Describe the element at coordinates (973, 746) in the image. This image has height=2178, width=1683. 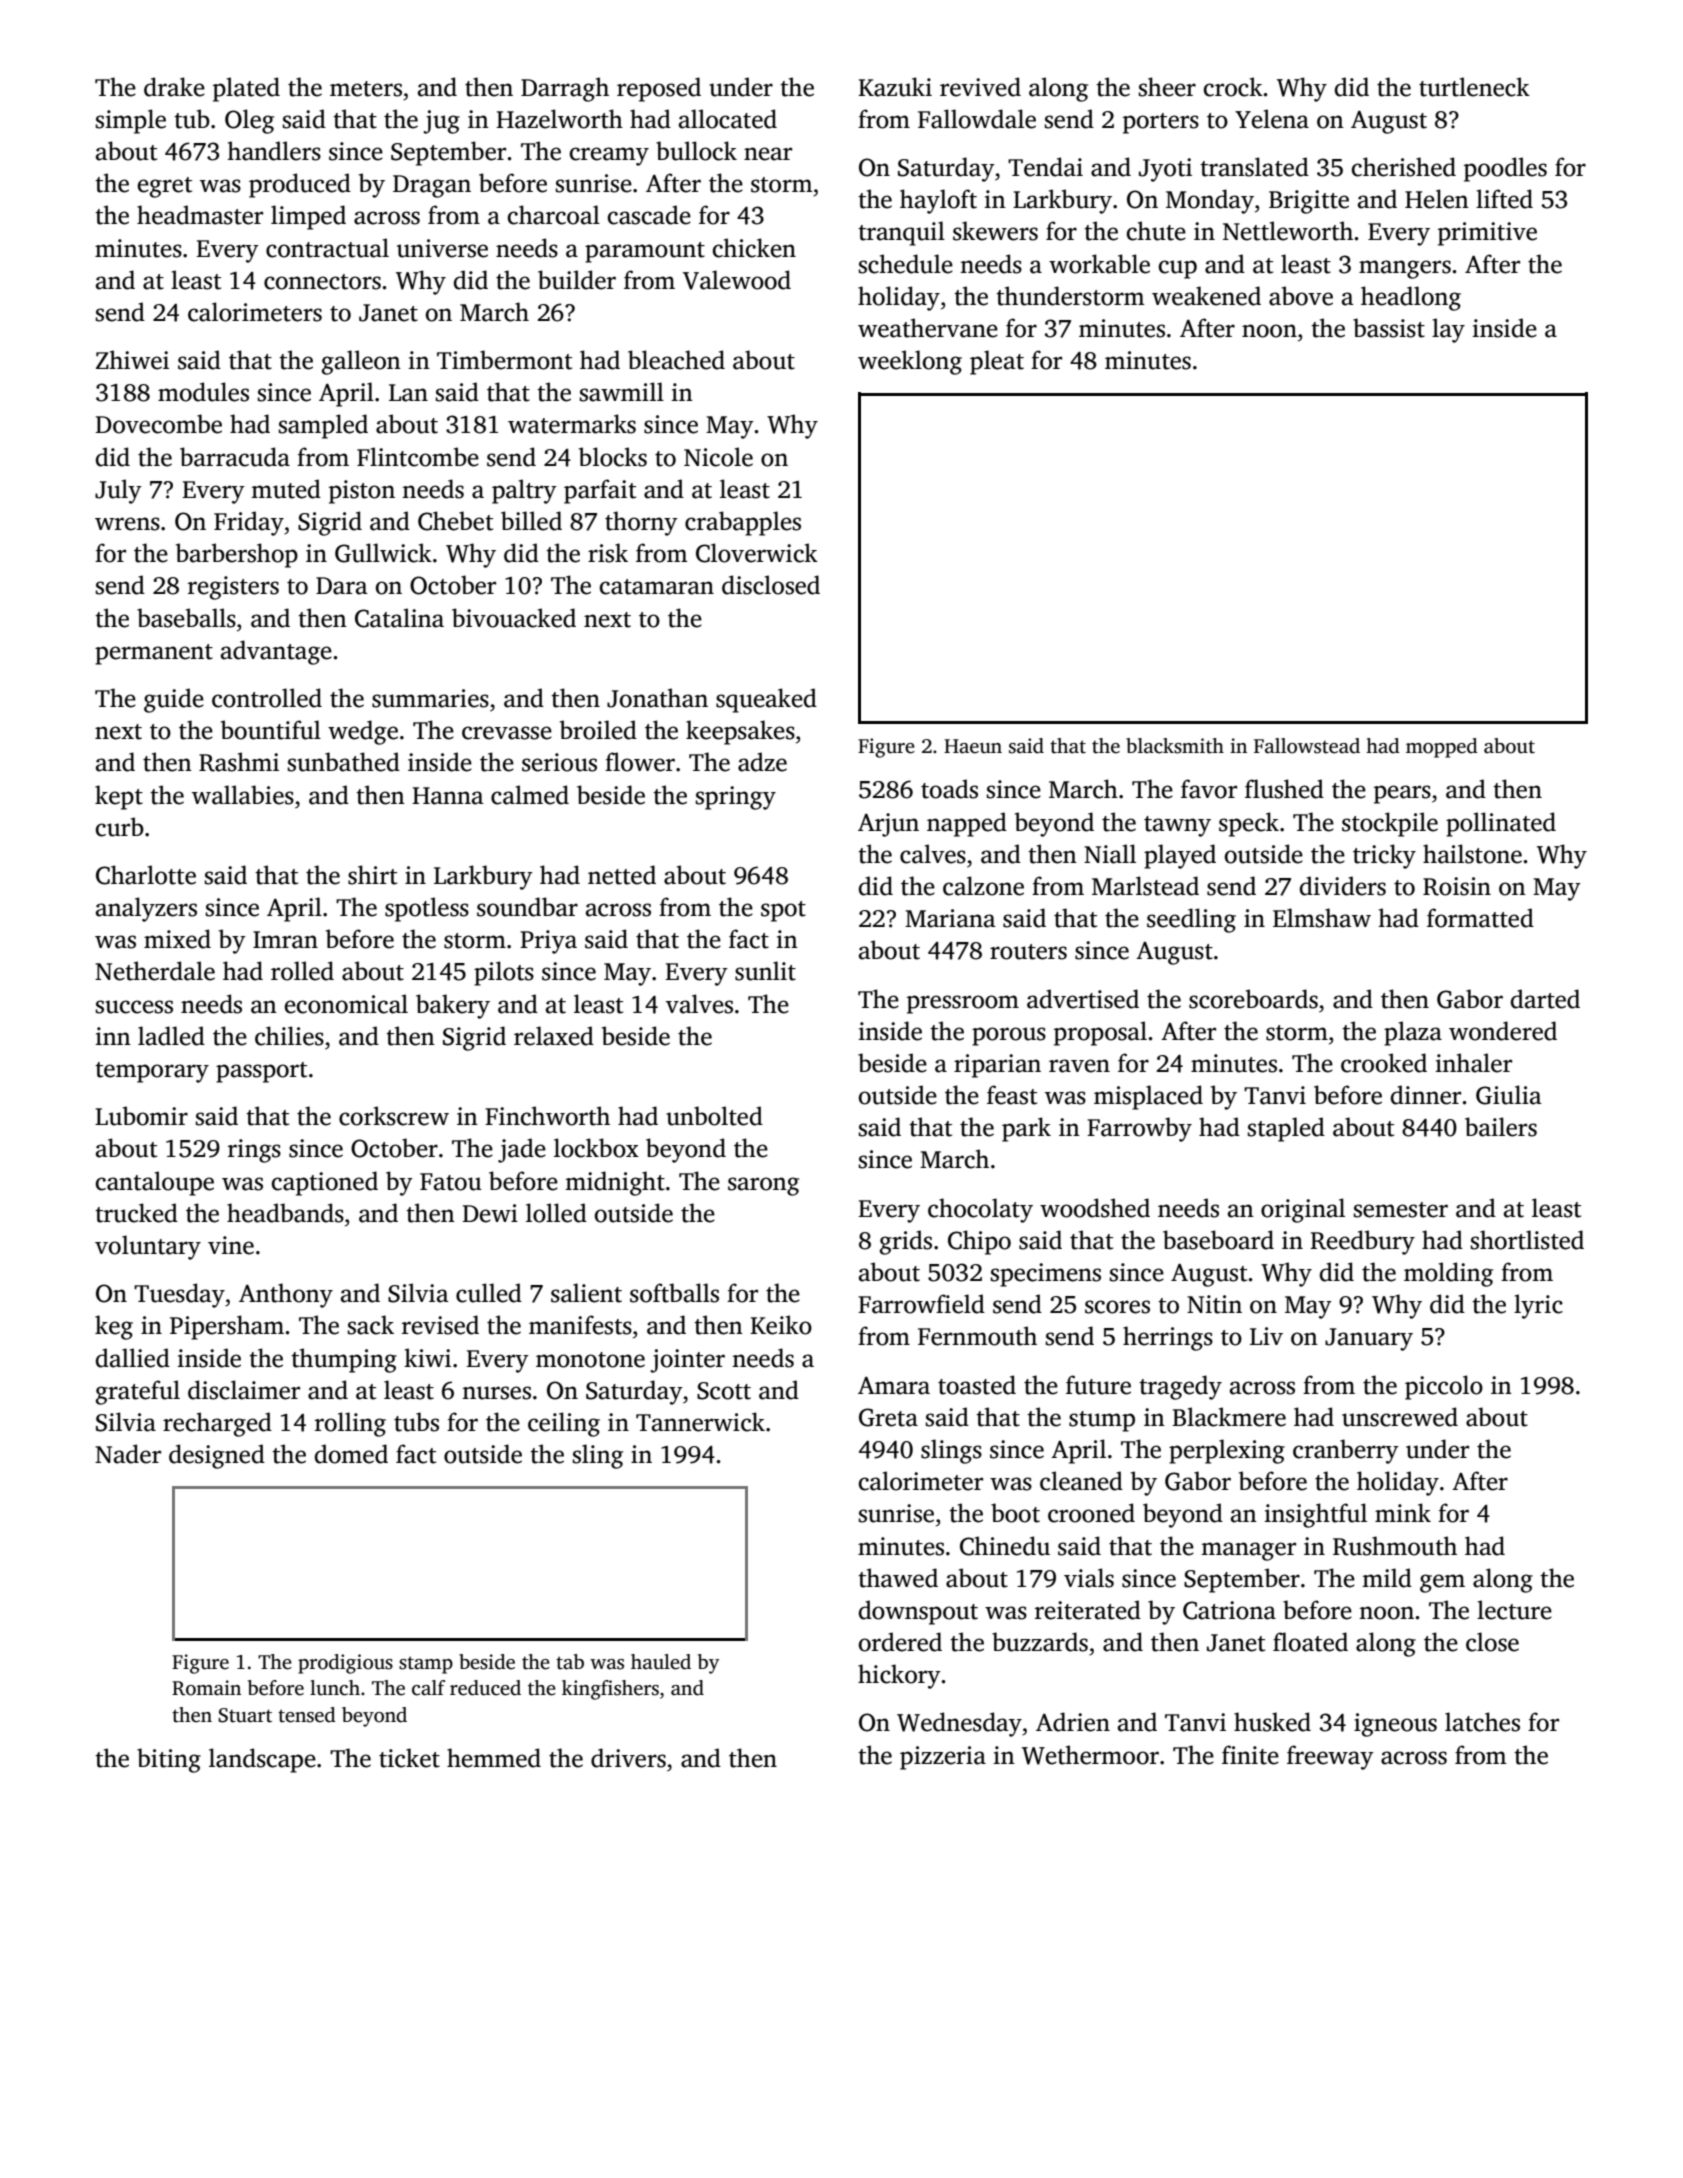
I see `Haeun` at that location.
